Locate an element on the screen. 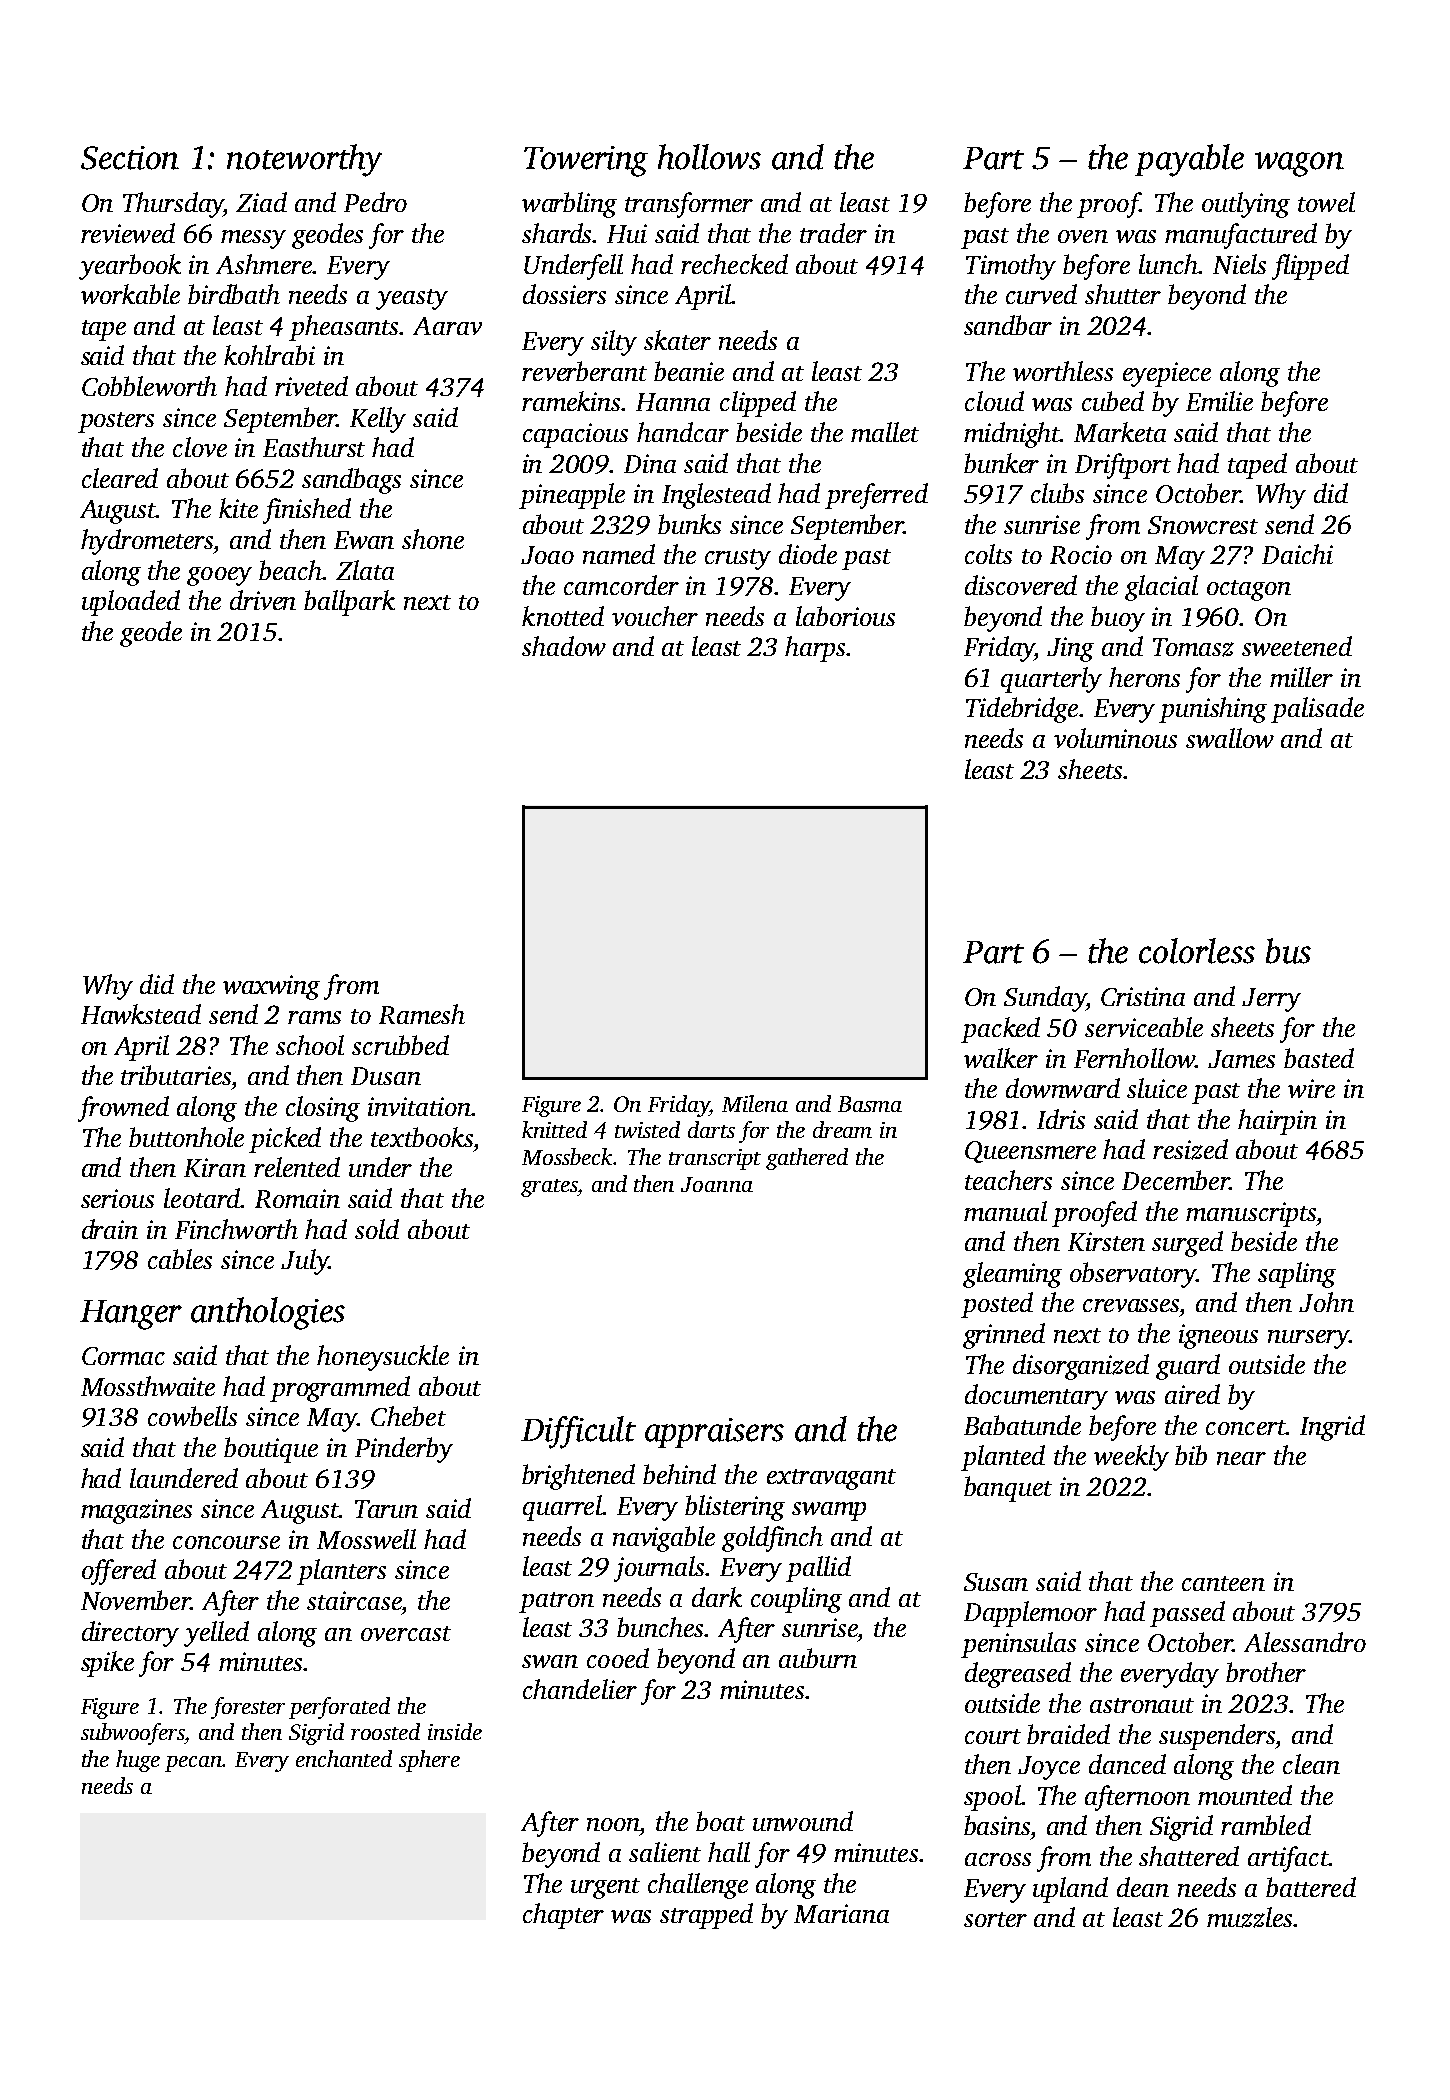  pecan is located at coordinates (194, 1764).
